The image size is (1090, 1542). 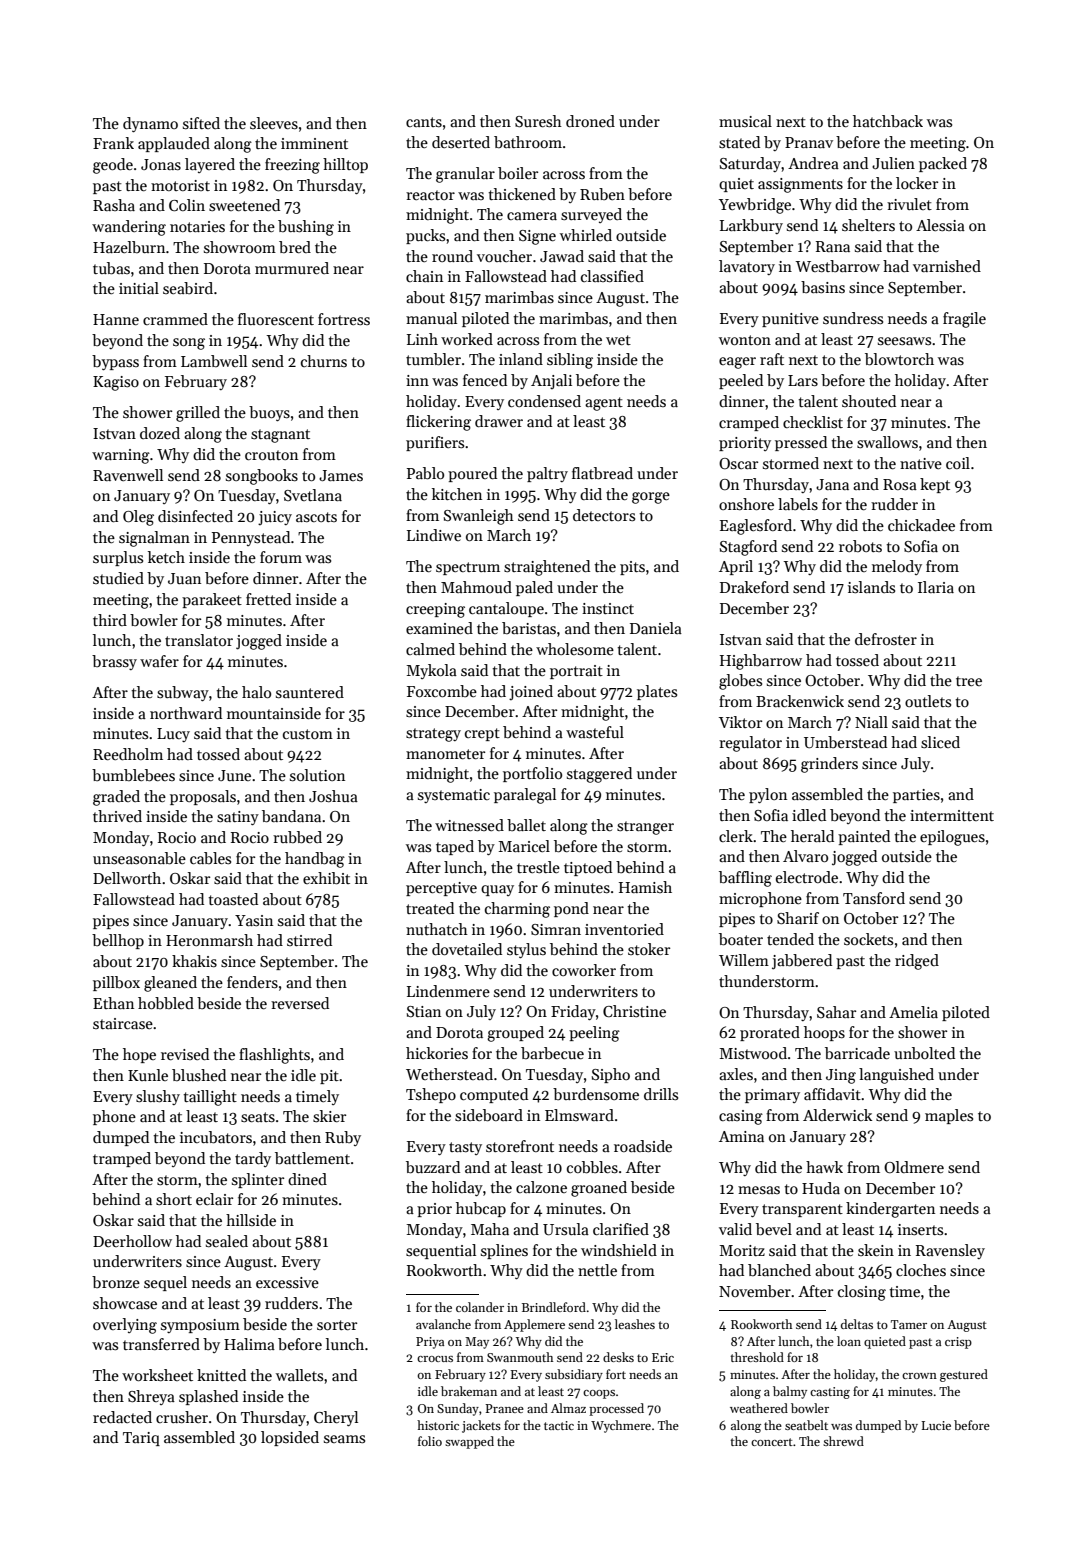 I want to click on sockets, so click(x=868, y=939).
